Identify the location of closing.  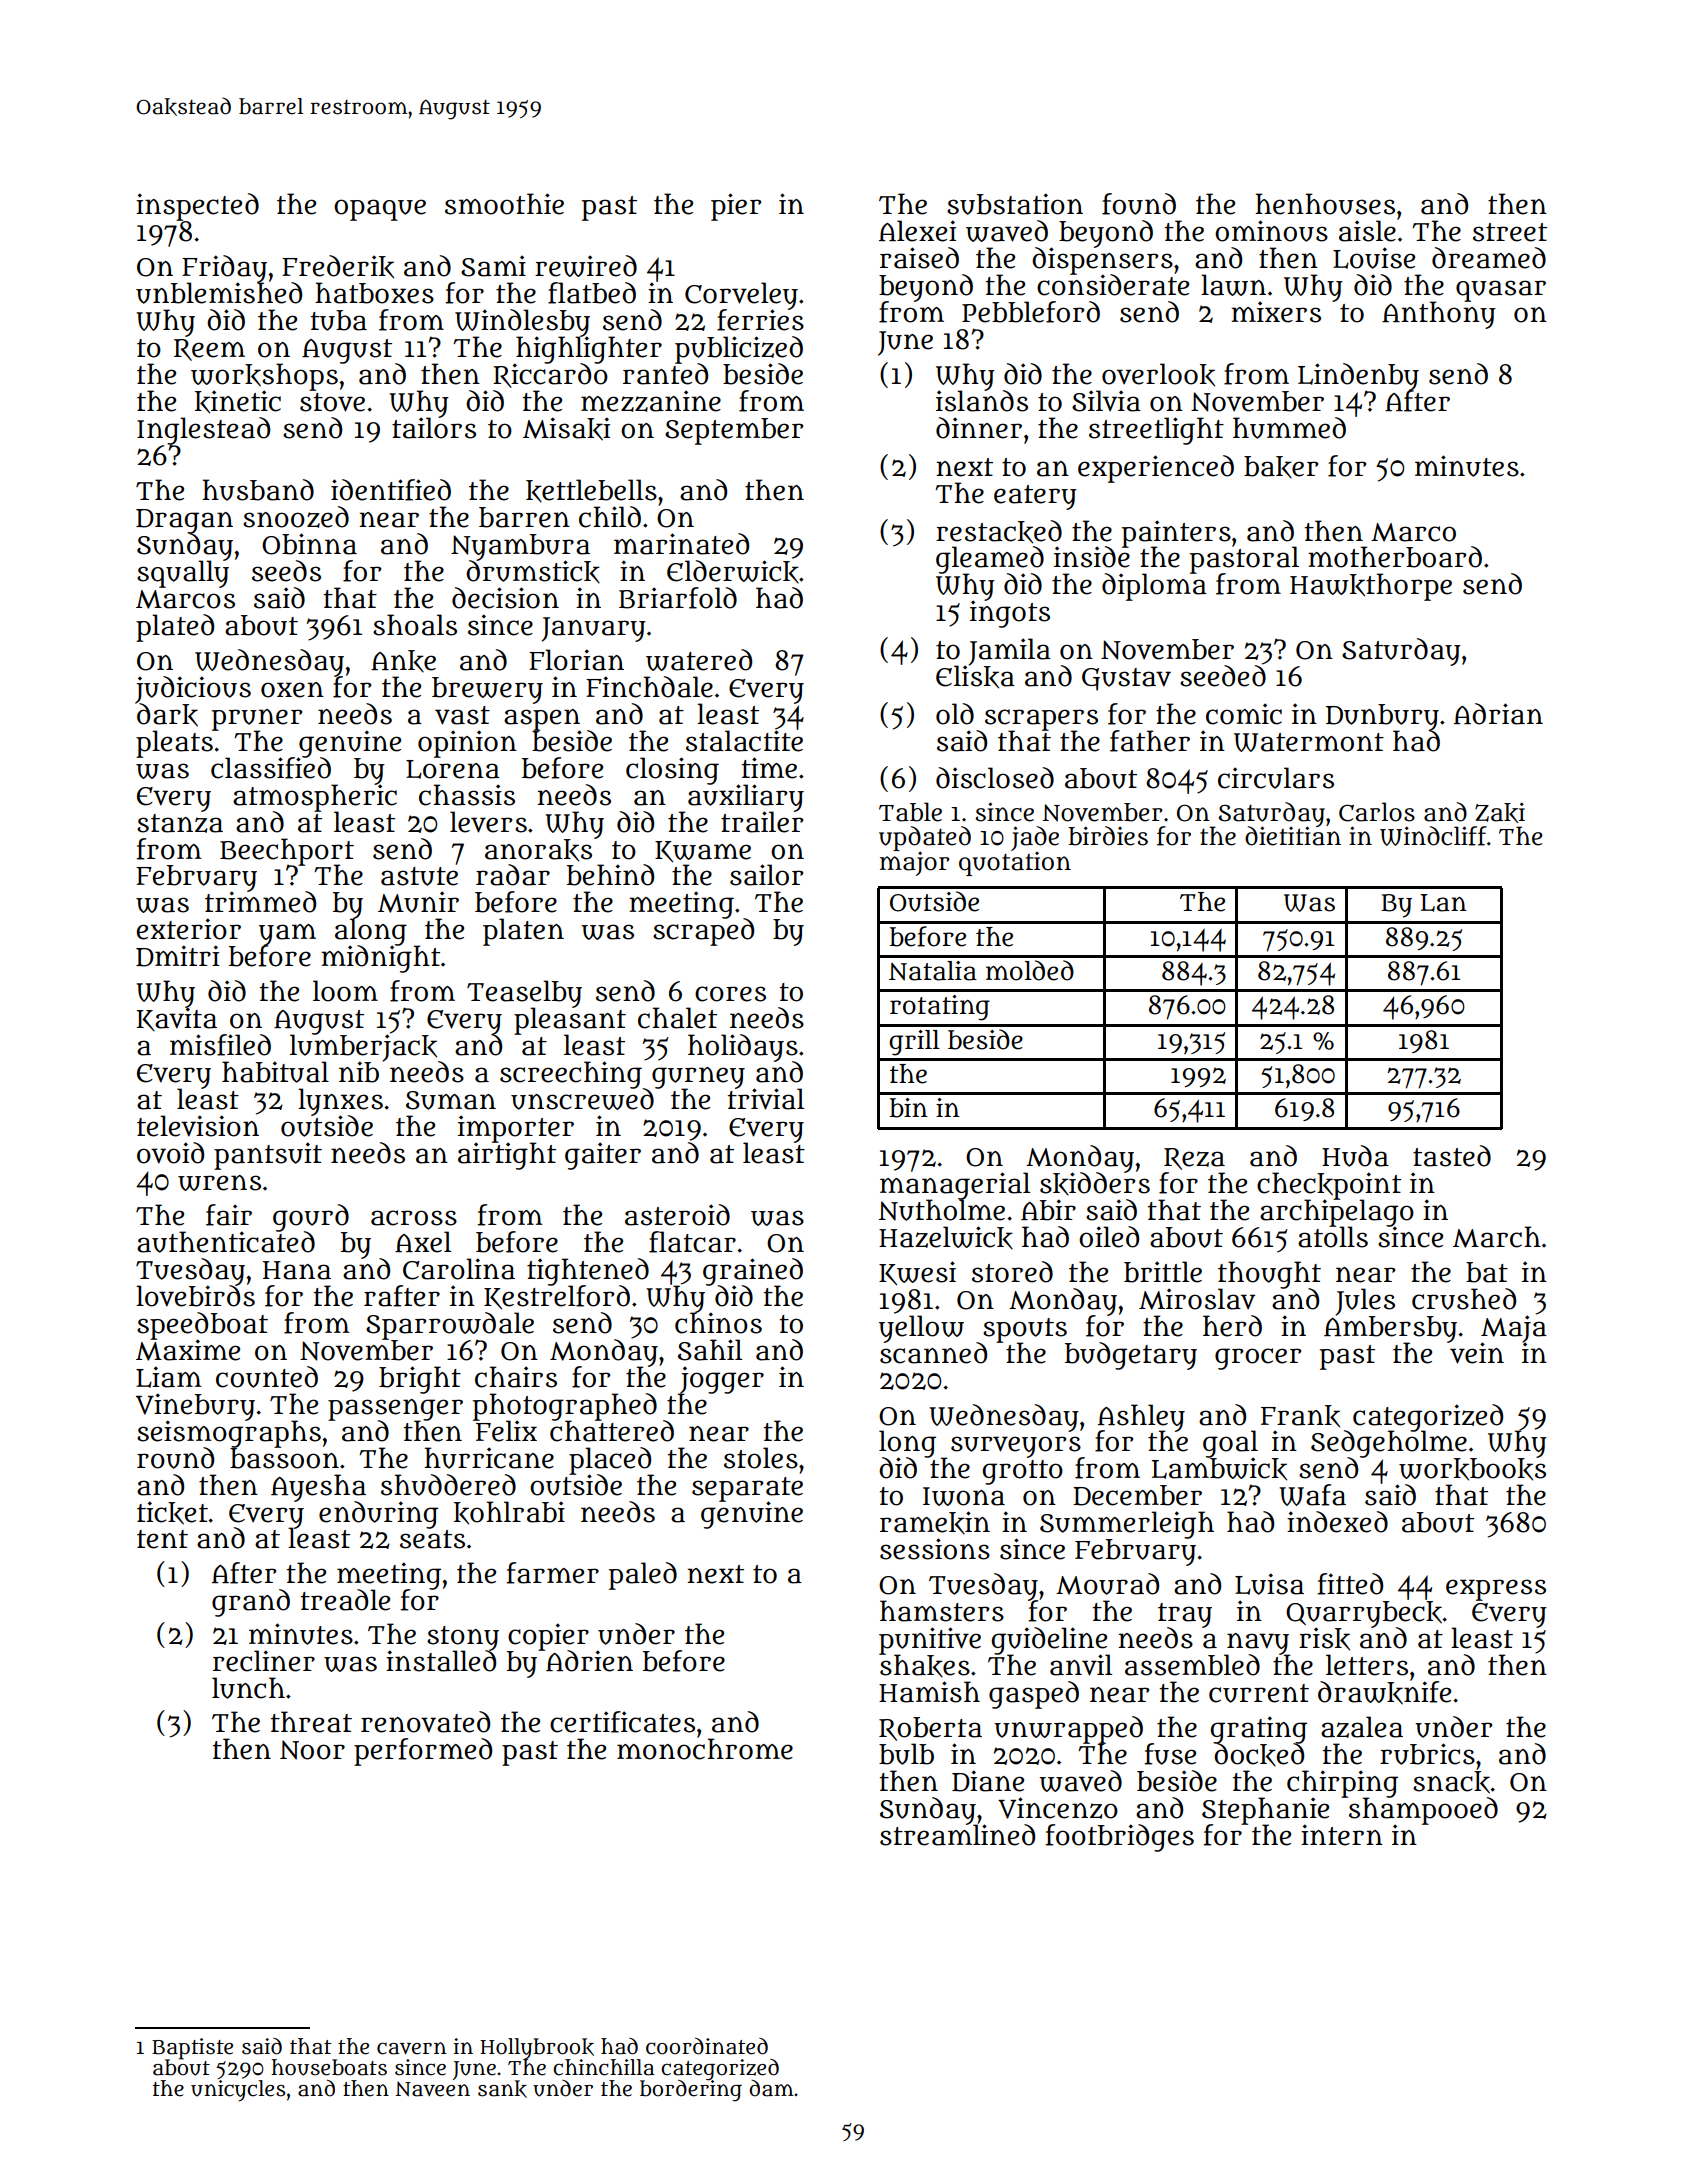
(672, 771).
